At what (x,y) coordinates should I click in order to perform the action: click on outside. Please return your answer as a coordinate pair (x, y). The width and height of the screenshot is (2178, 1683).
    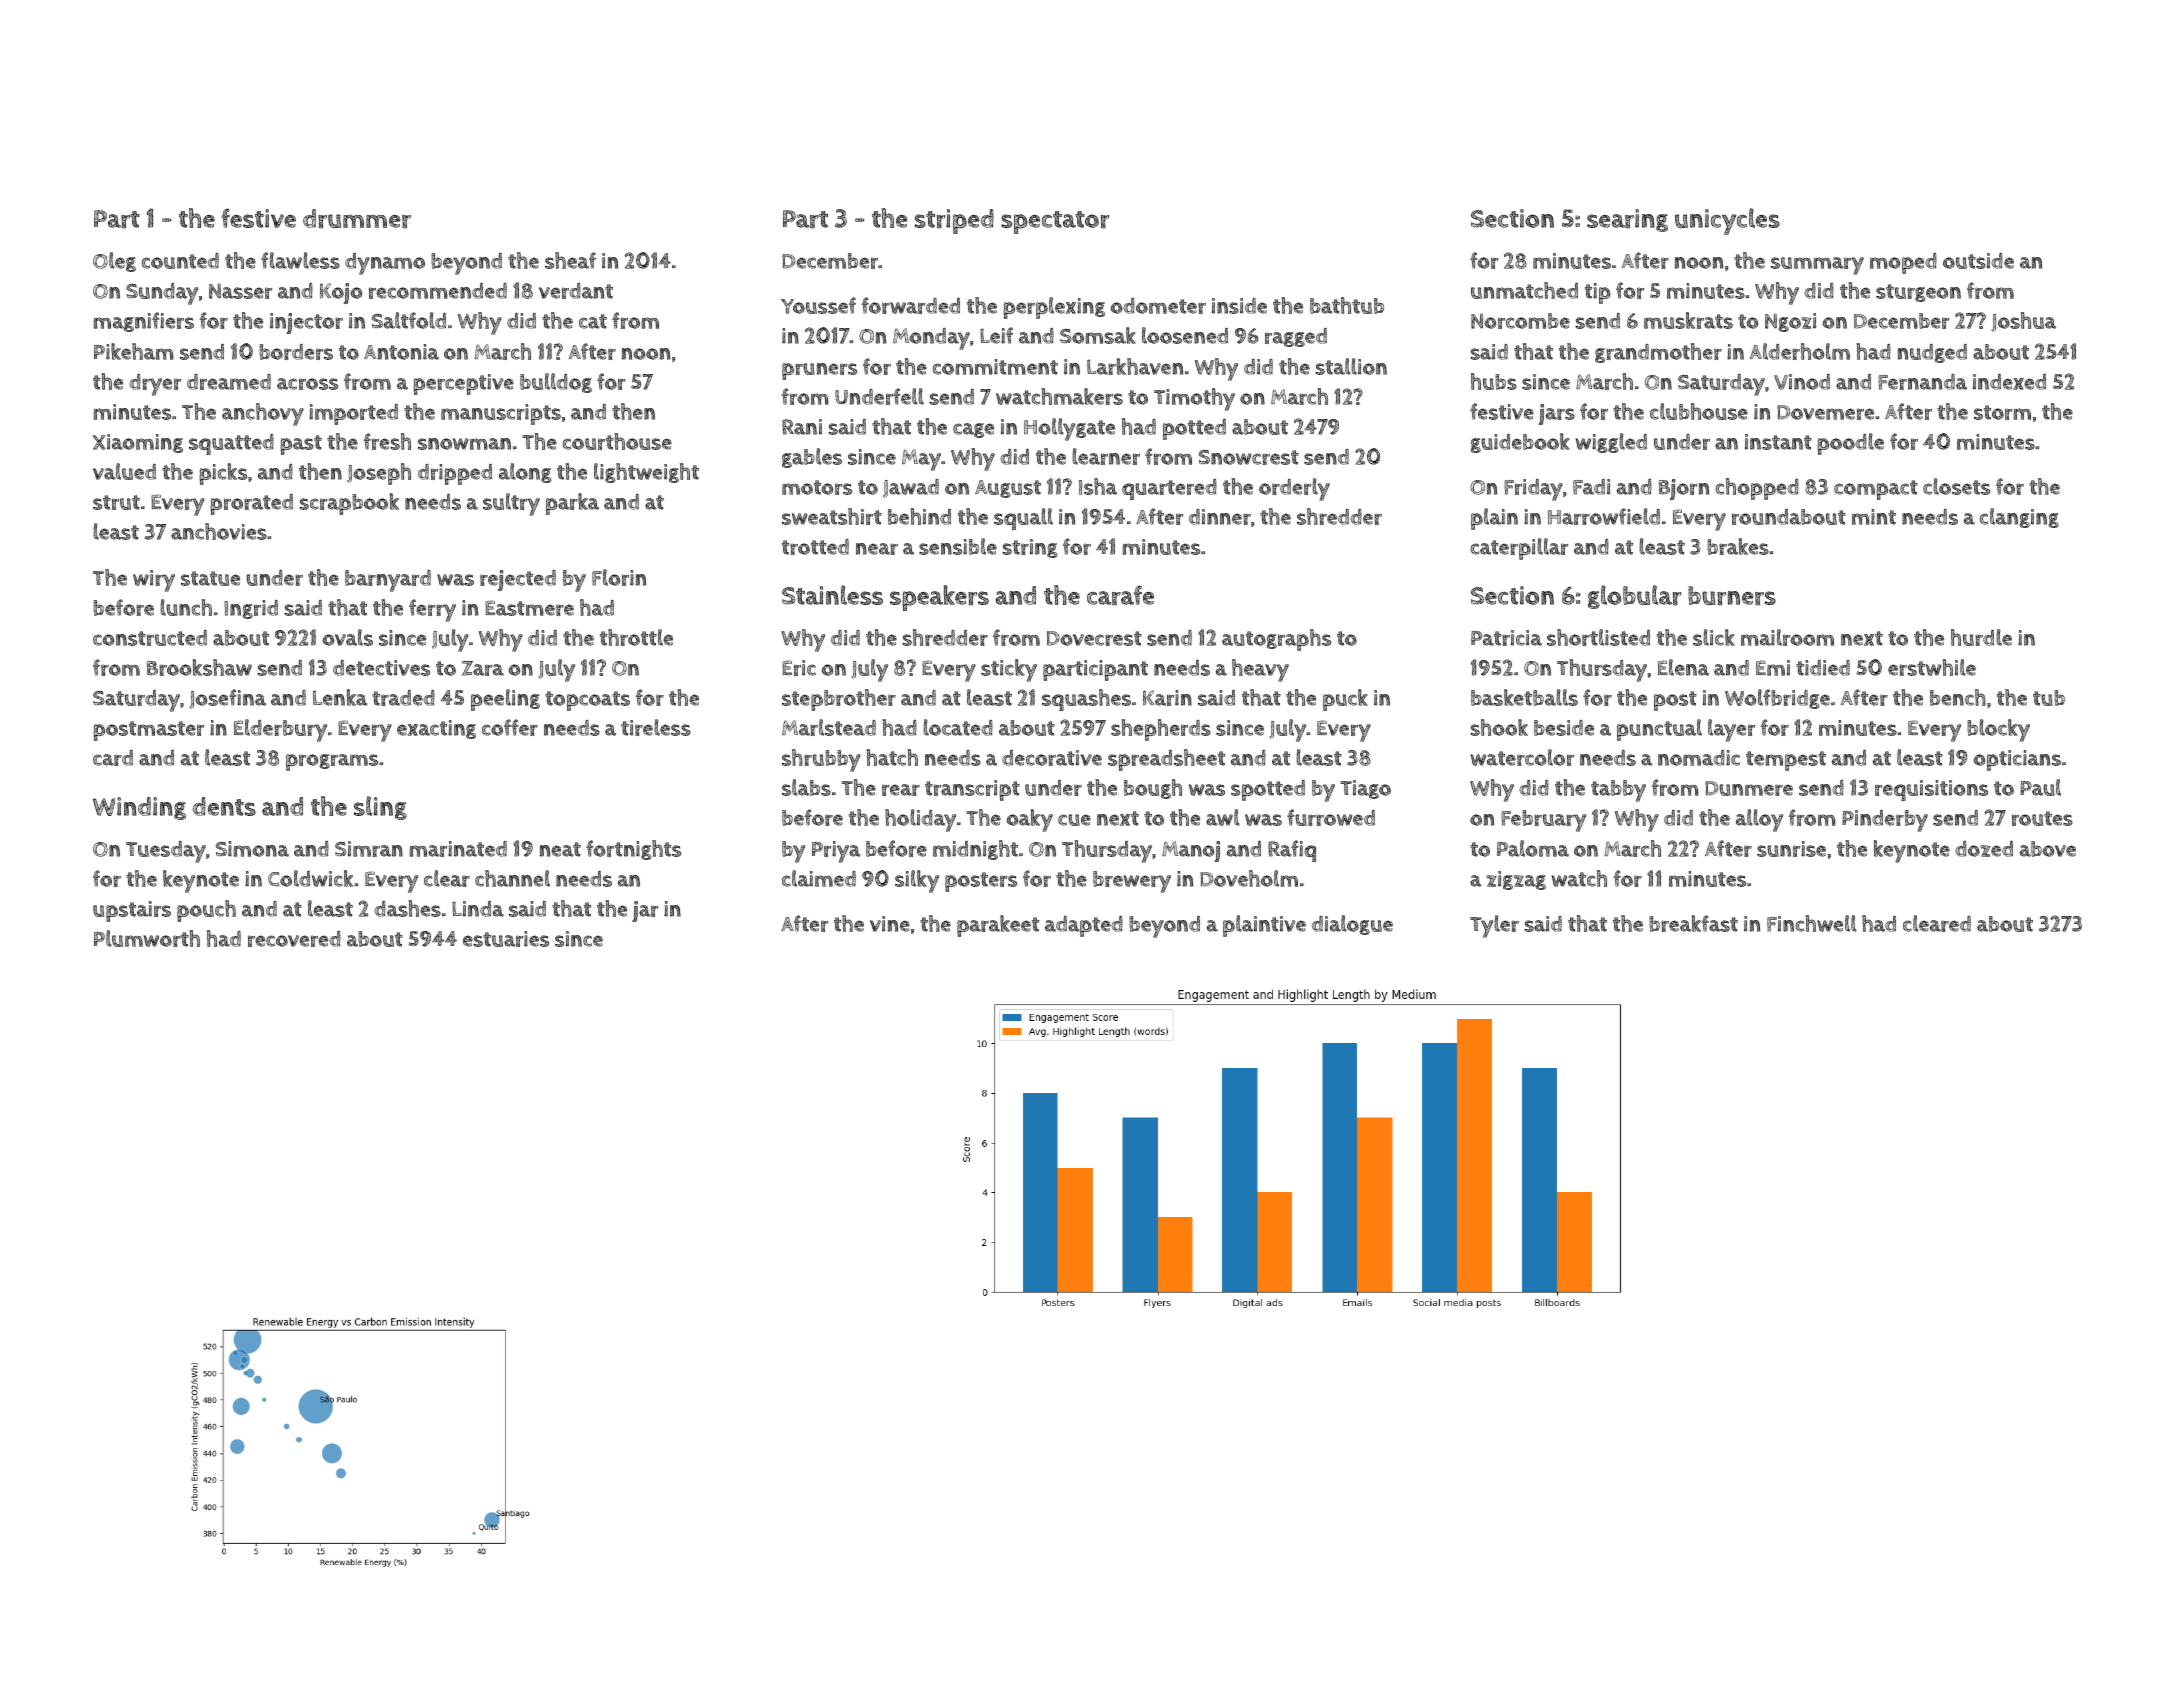
    Looking at the image, I should click on (1978, 261).
